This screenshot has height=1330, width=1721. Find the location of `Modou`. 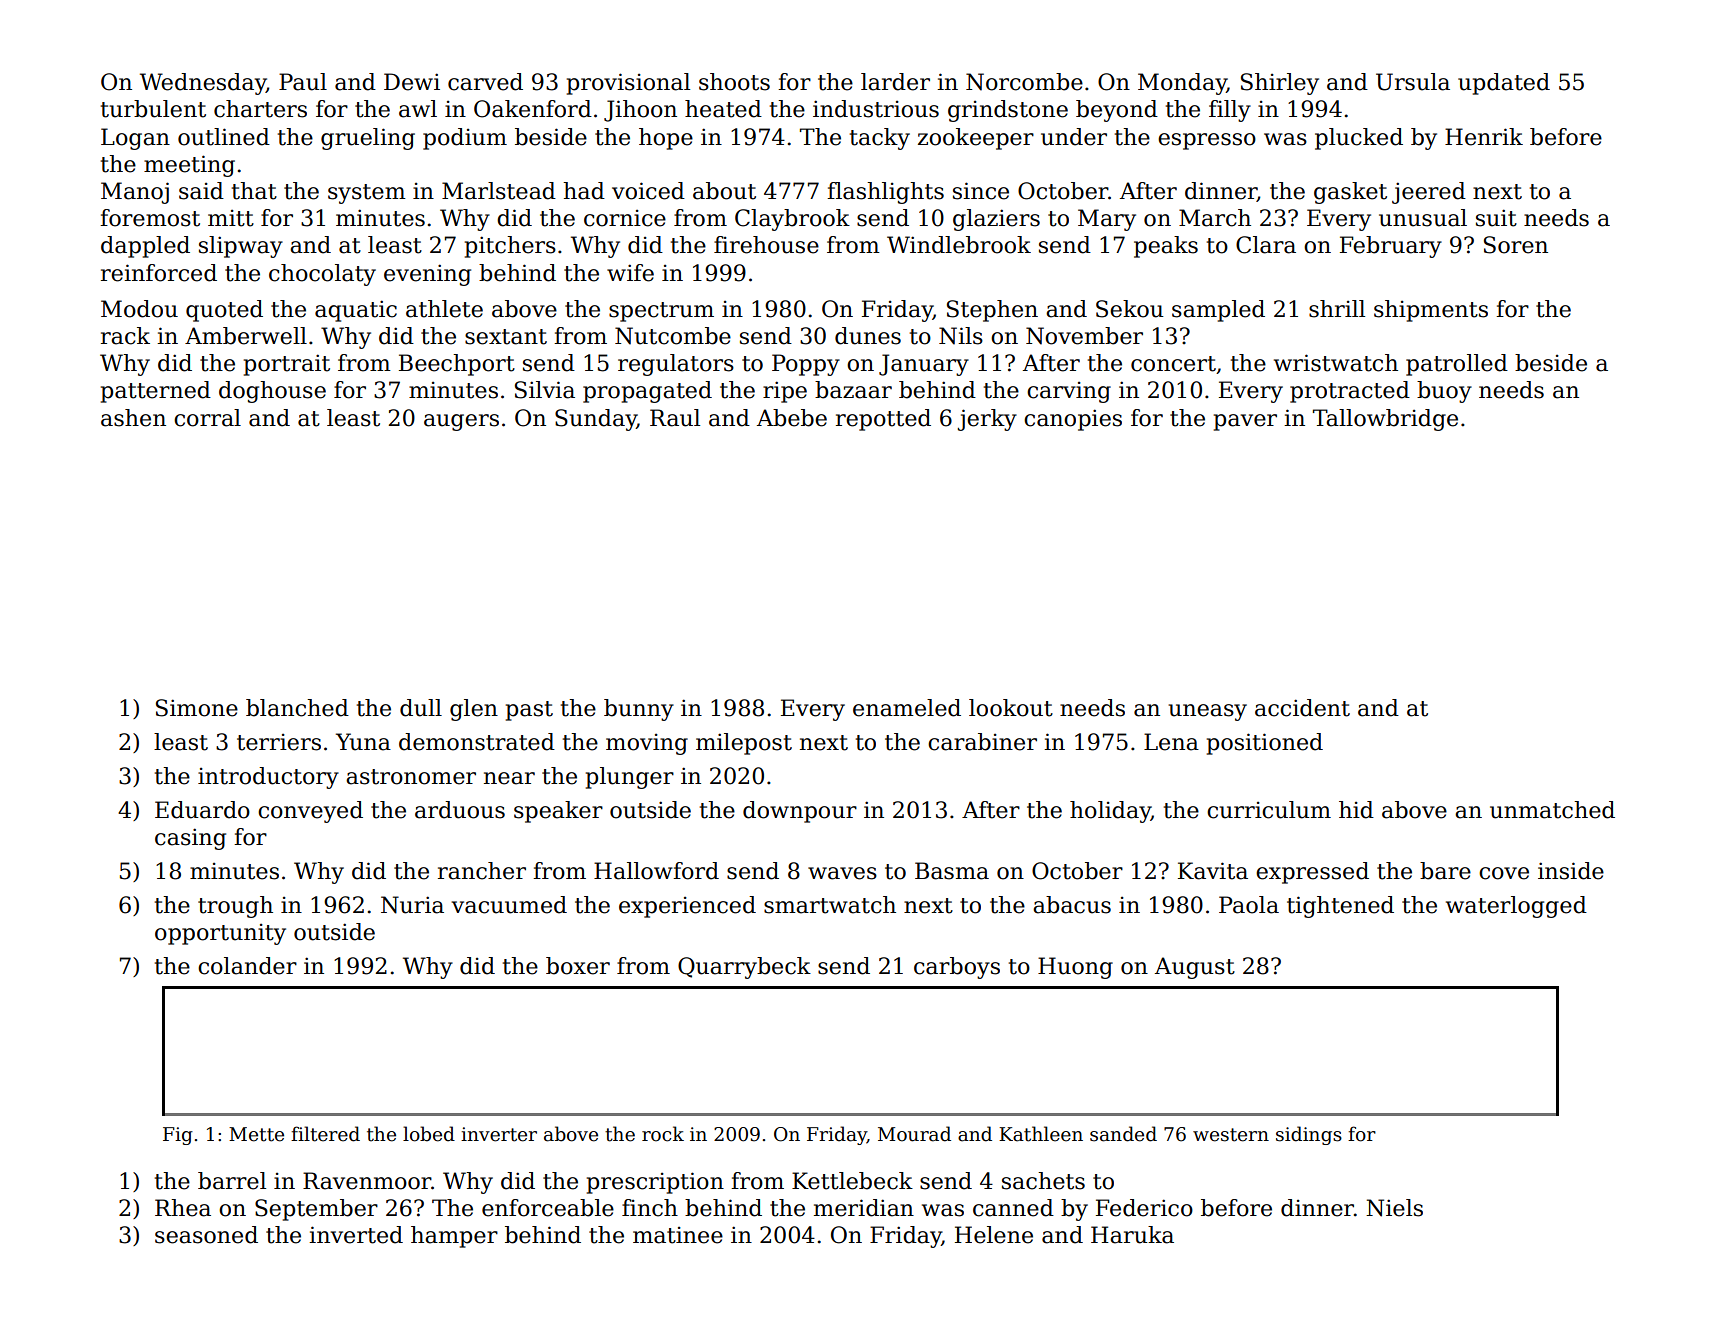

Modou is located at coordinates (139, 309).
